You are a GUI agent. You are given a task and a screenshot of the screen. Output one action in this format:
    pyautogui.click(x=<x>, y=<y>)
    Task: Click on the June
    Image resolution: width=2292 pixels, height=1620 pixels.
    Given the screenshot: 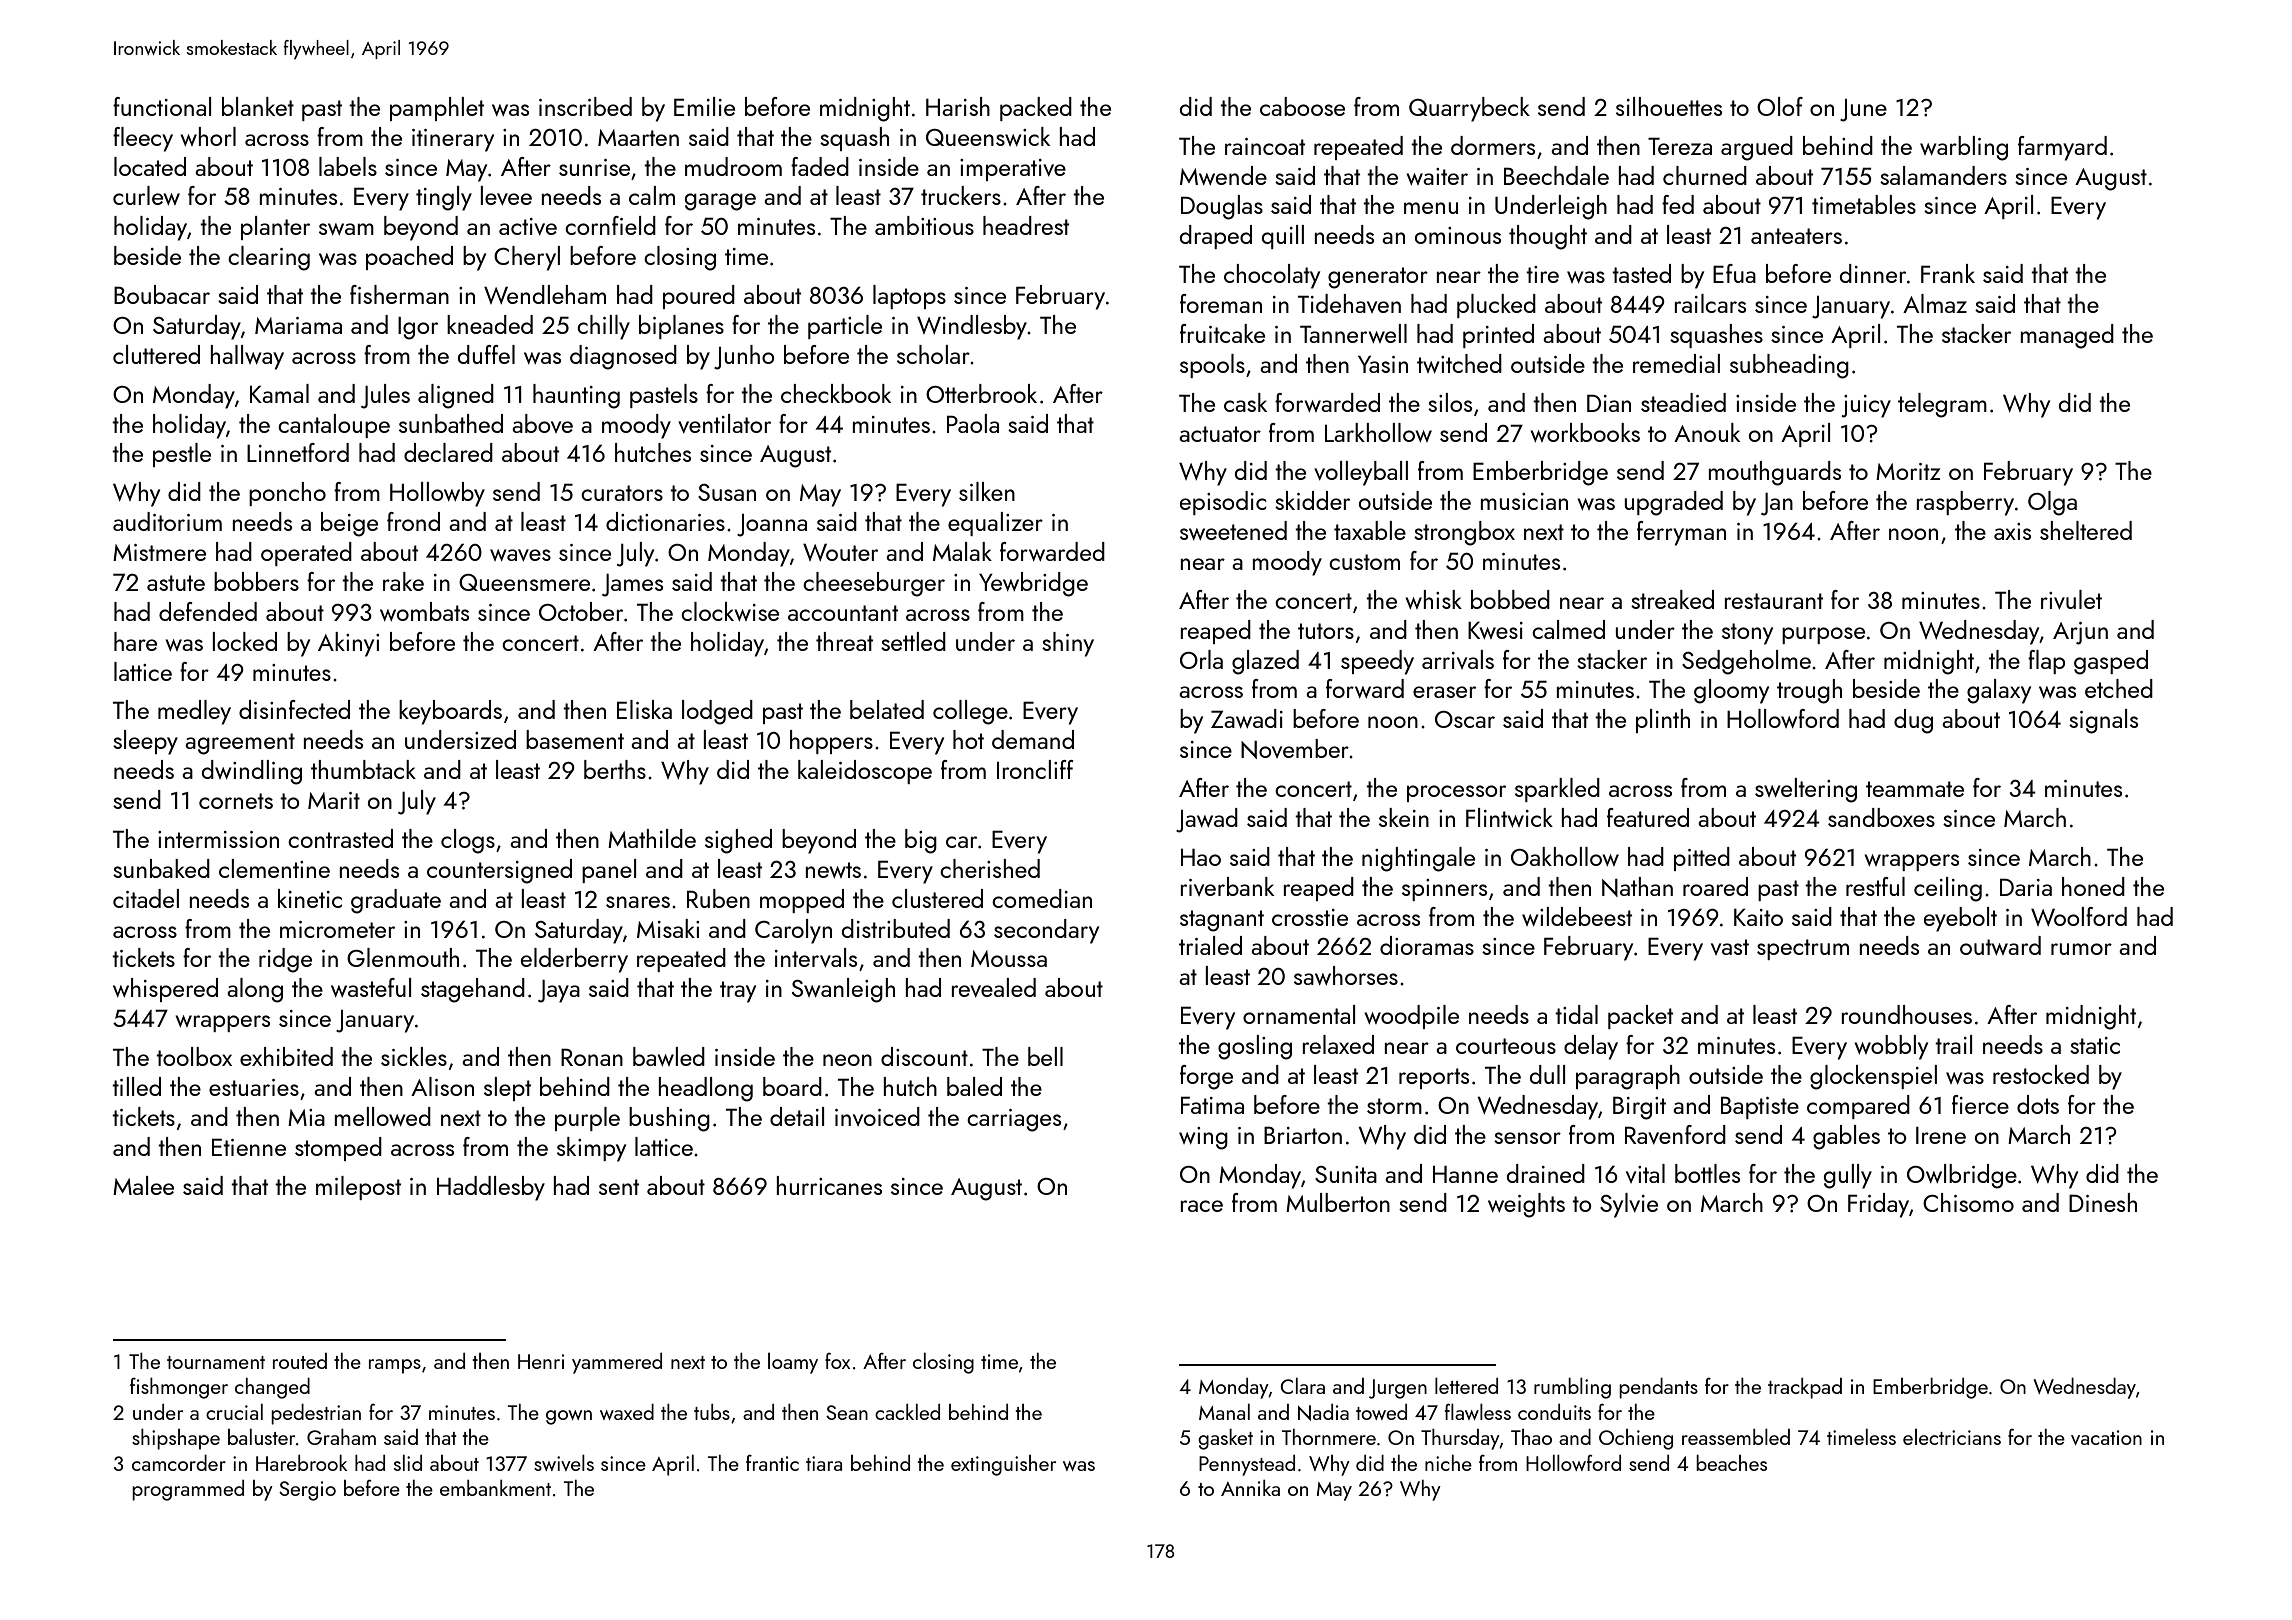 What is the action you would take?
    pyautogui.click(x=1863, y=110)
